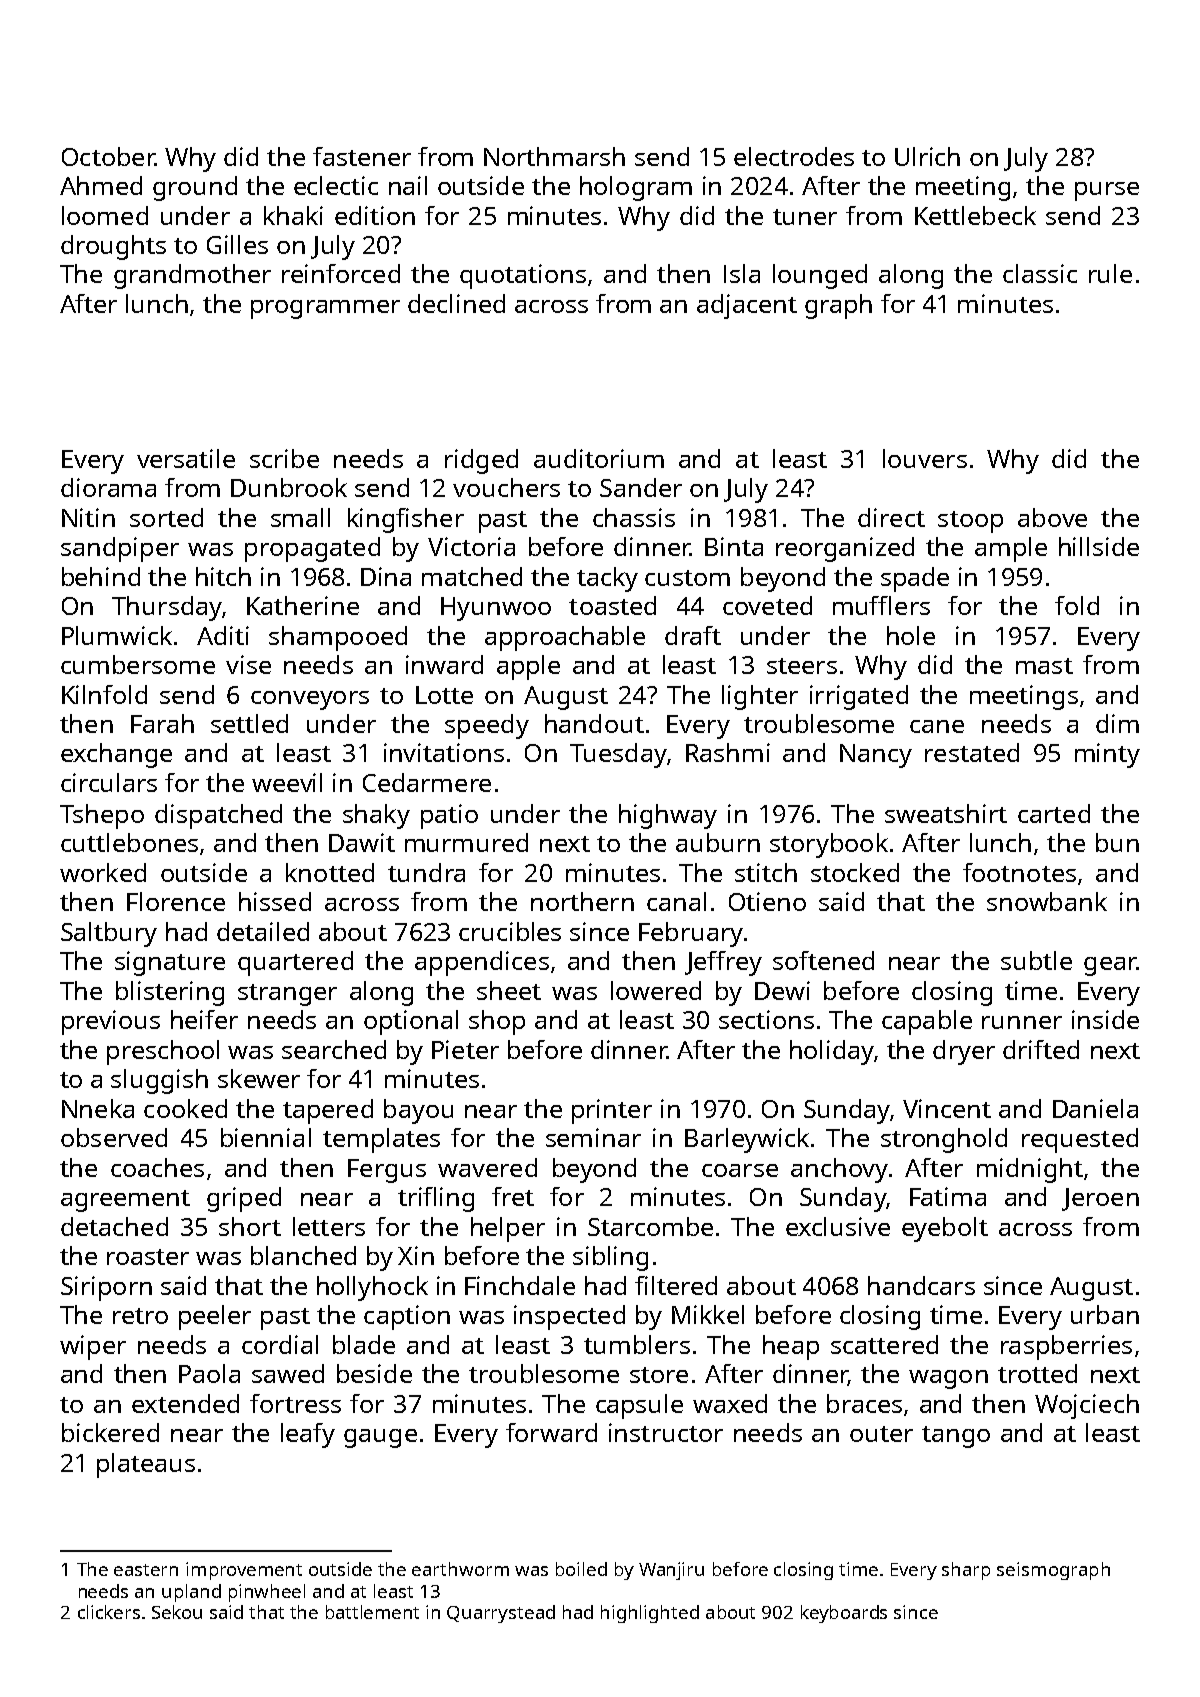 The height and width of the screenshot is (1697, 1200). I want to click on adjacent, so click(747, 306).
